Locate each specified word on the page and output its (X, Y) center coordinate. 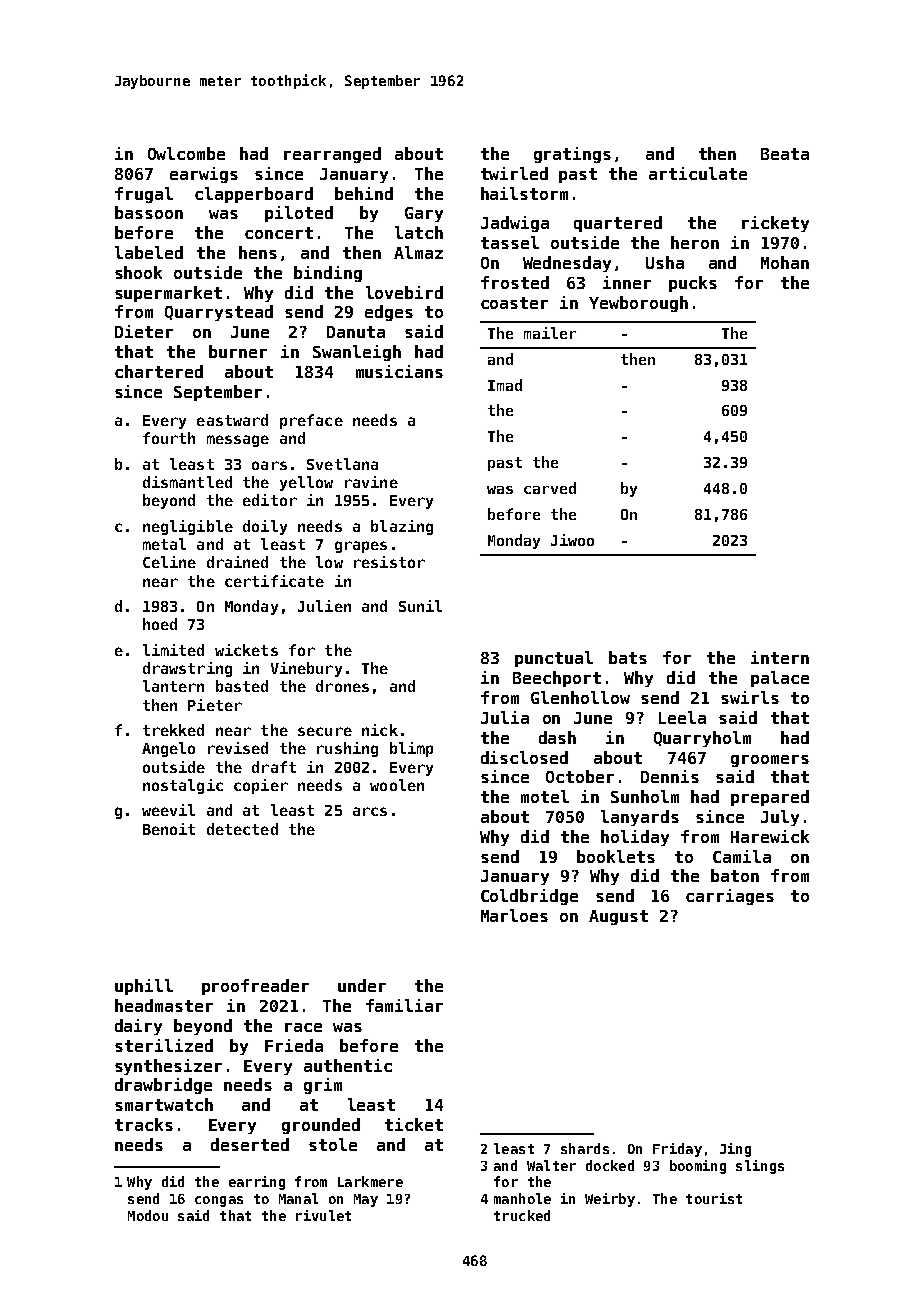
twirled (514, 173)
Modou (148, 1215)
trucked (522, 1215)
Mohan (785, 262)
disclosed (524, 757)
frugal (144, 195)
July (780, 818)
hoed (160, 624)
